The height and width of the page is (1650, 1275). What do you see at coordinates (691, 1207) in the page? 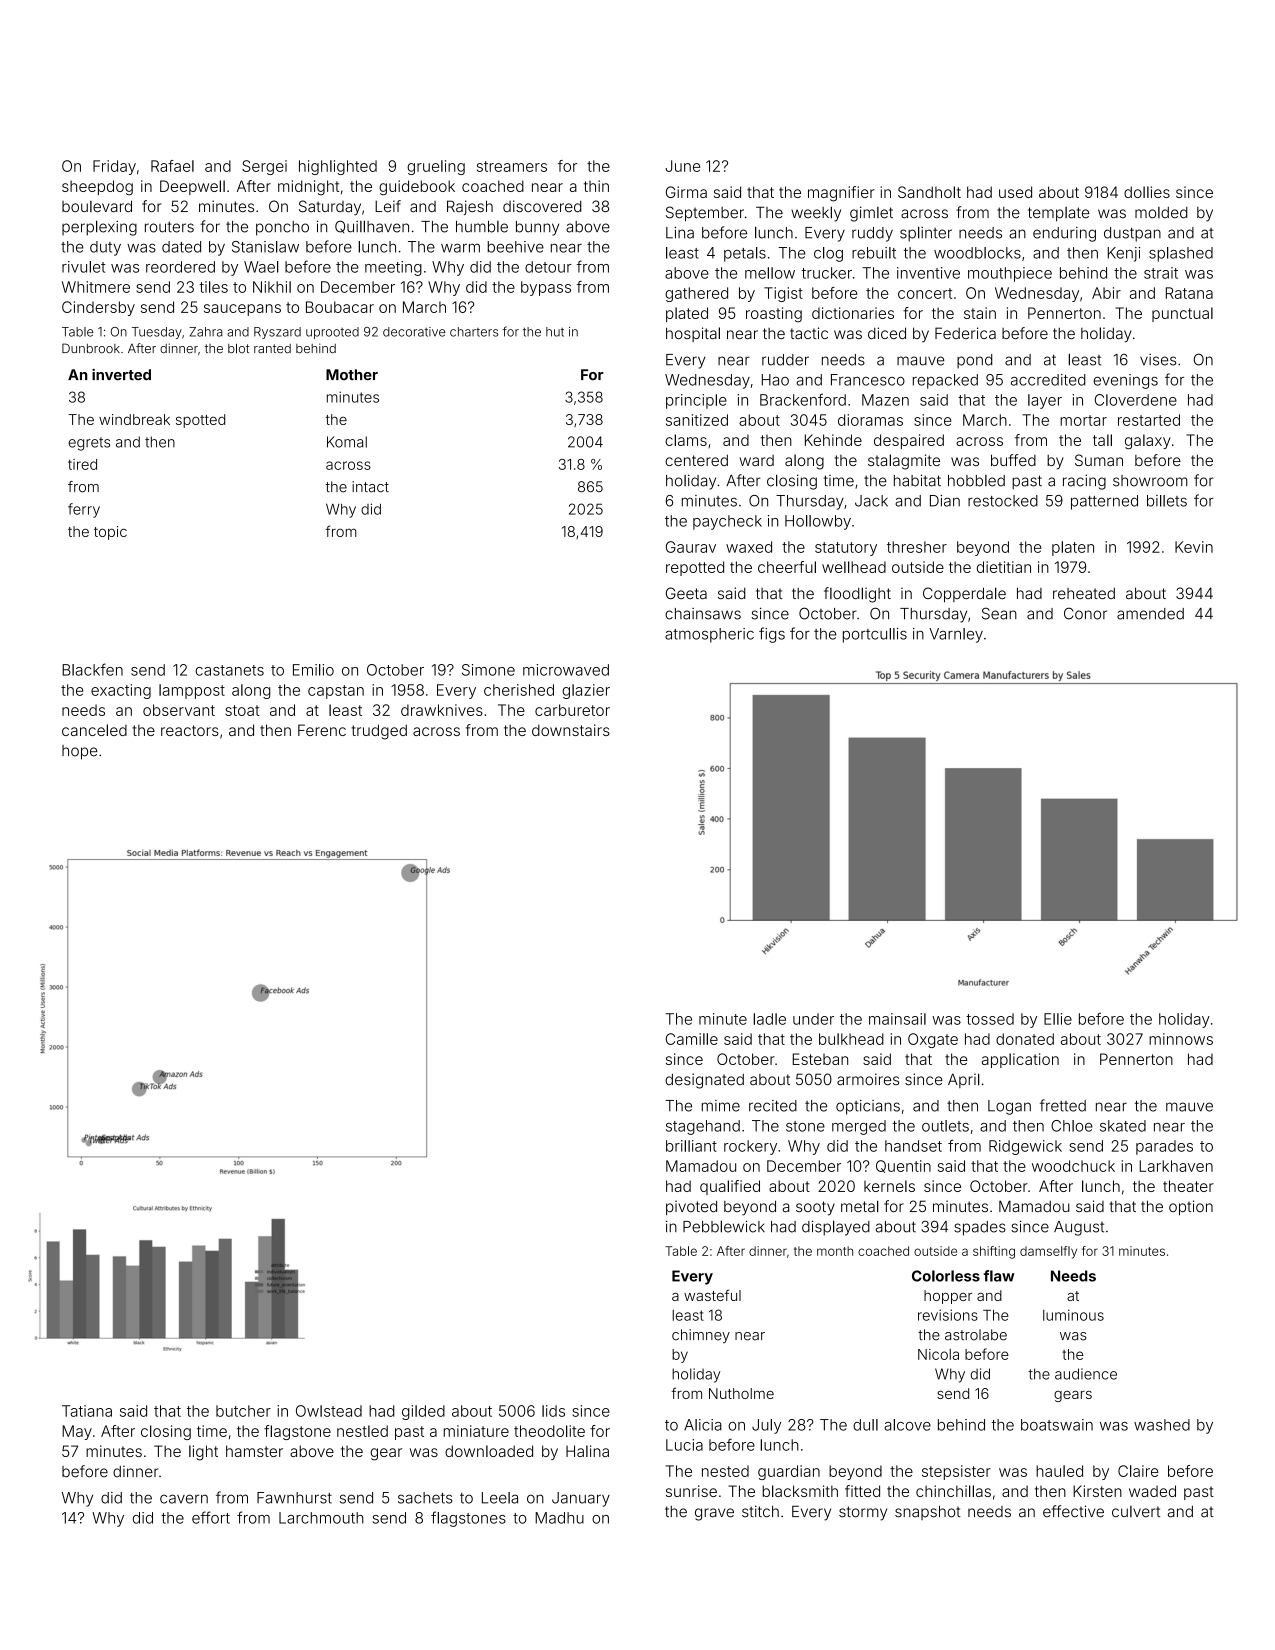
I see `pivoted` at bounding box center [691, 1207].
